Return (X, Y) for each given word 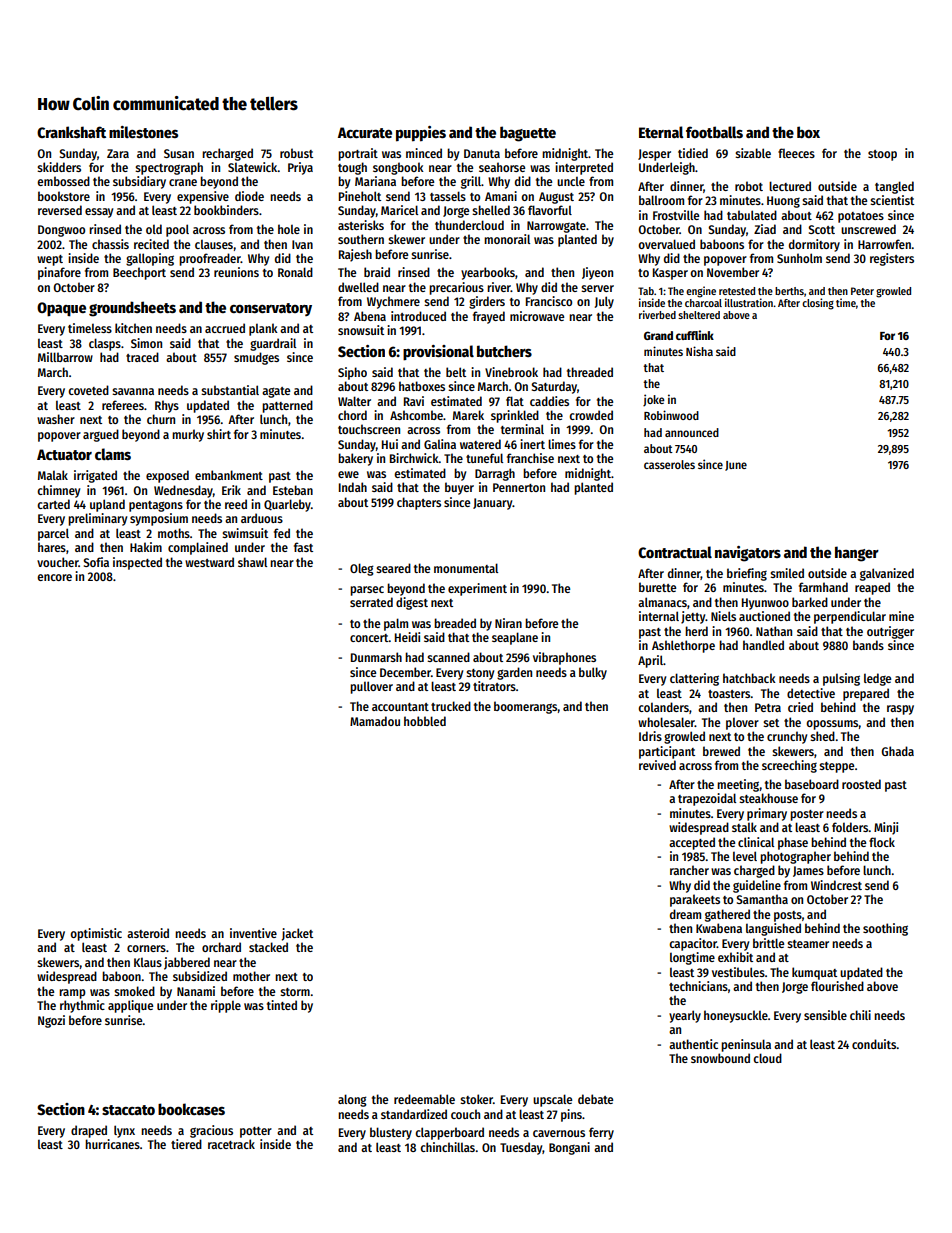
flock (882, 842)
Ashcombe (416, 415)
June (736, 466)
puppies (421, 134)
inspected (137, 563)
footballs (714, 132)
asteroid (148, 933)
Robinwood (671, 415)
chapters (419, 503)
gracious (211, 1131)
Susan (179, 153)
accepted (692, 843)
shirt (219, 434)
